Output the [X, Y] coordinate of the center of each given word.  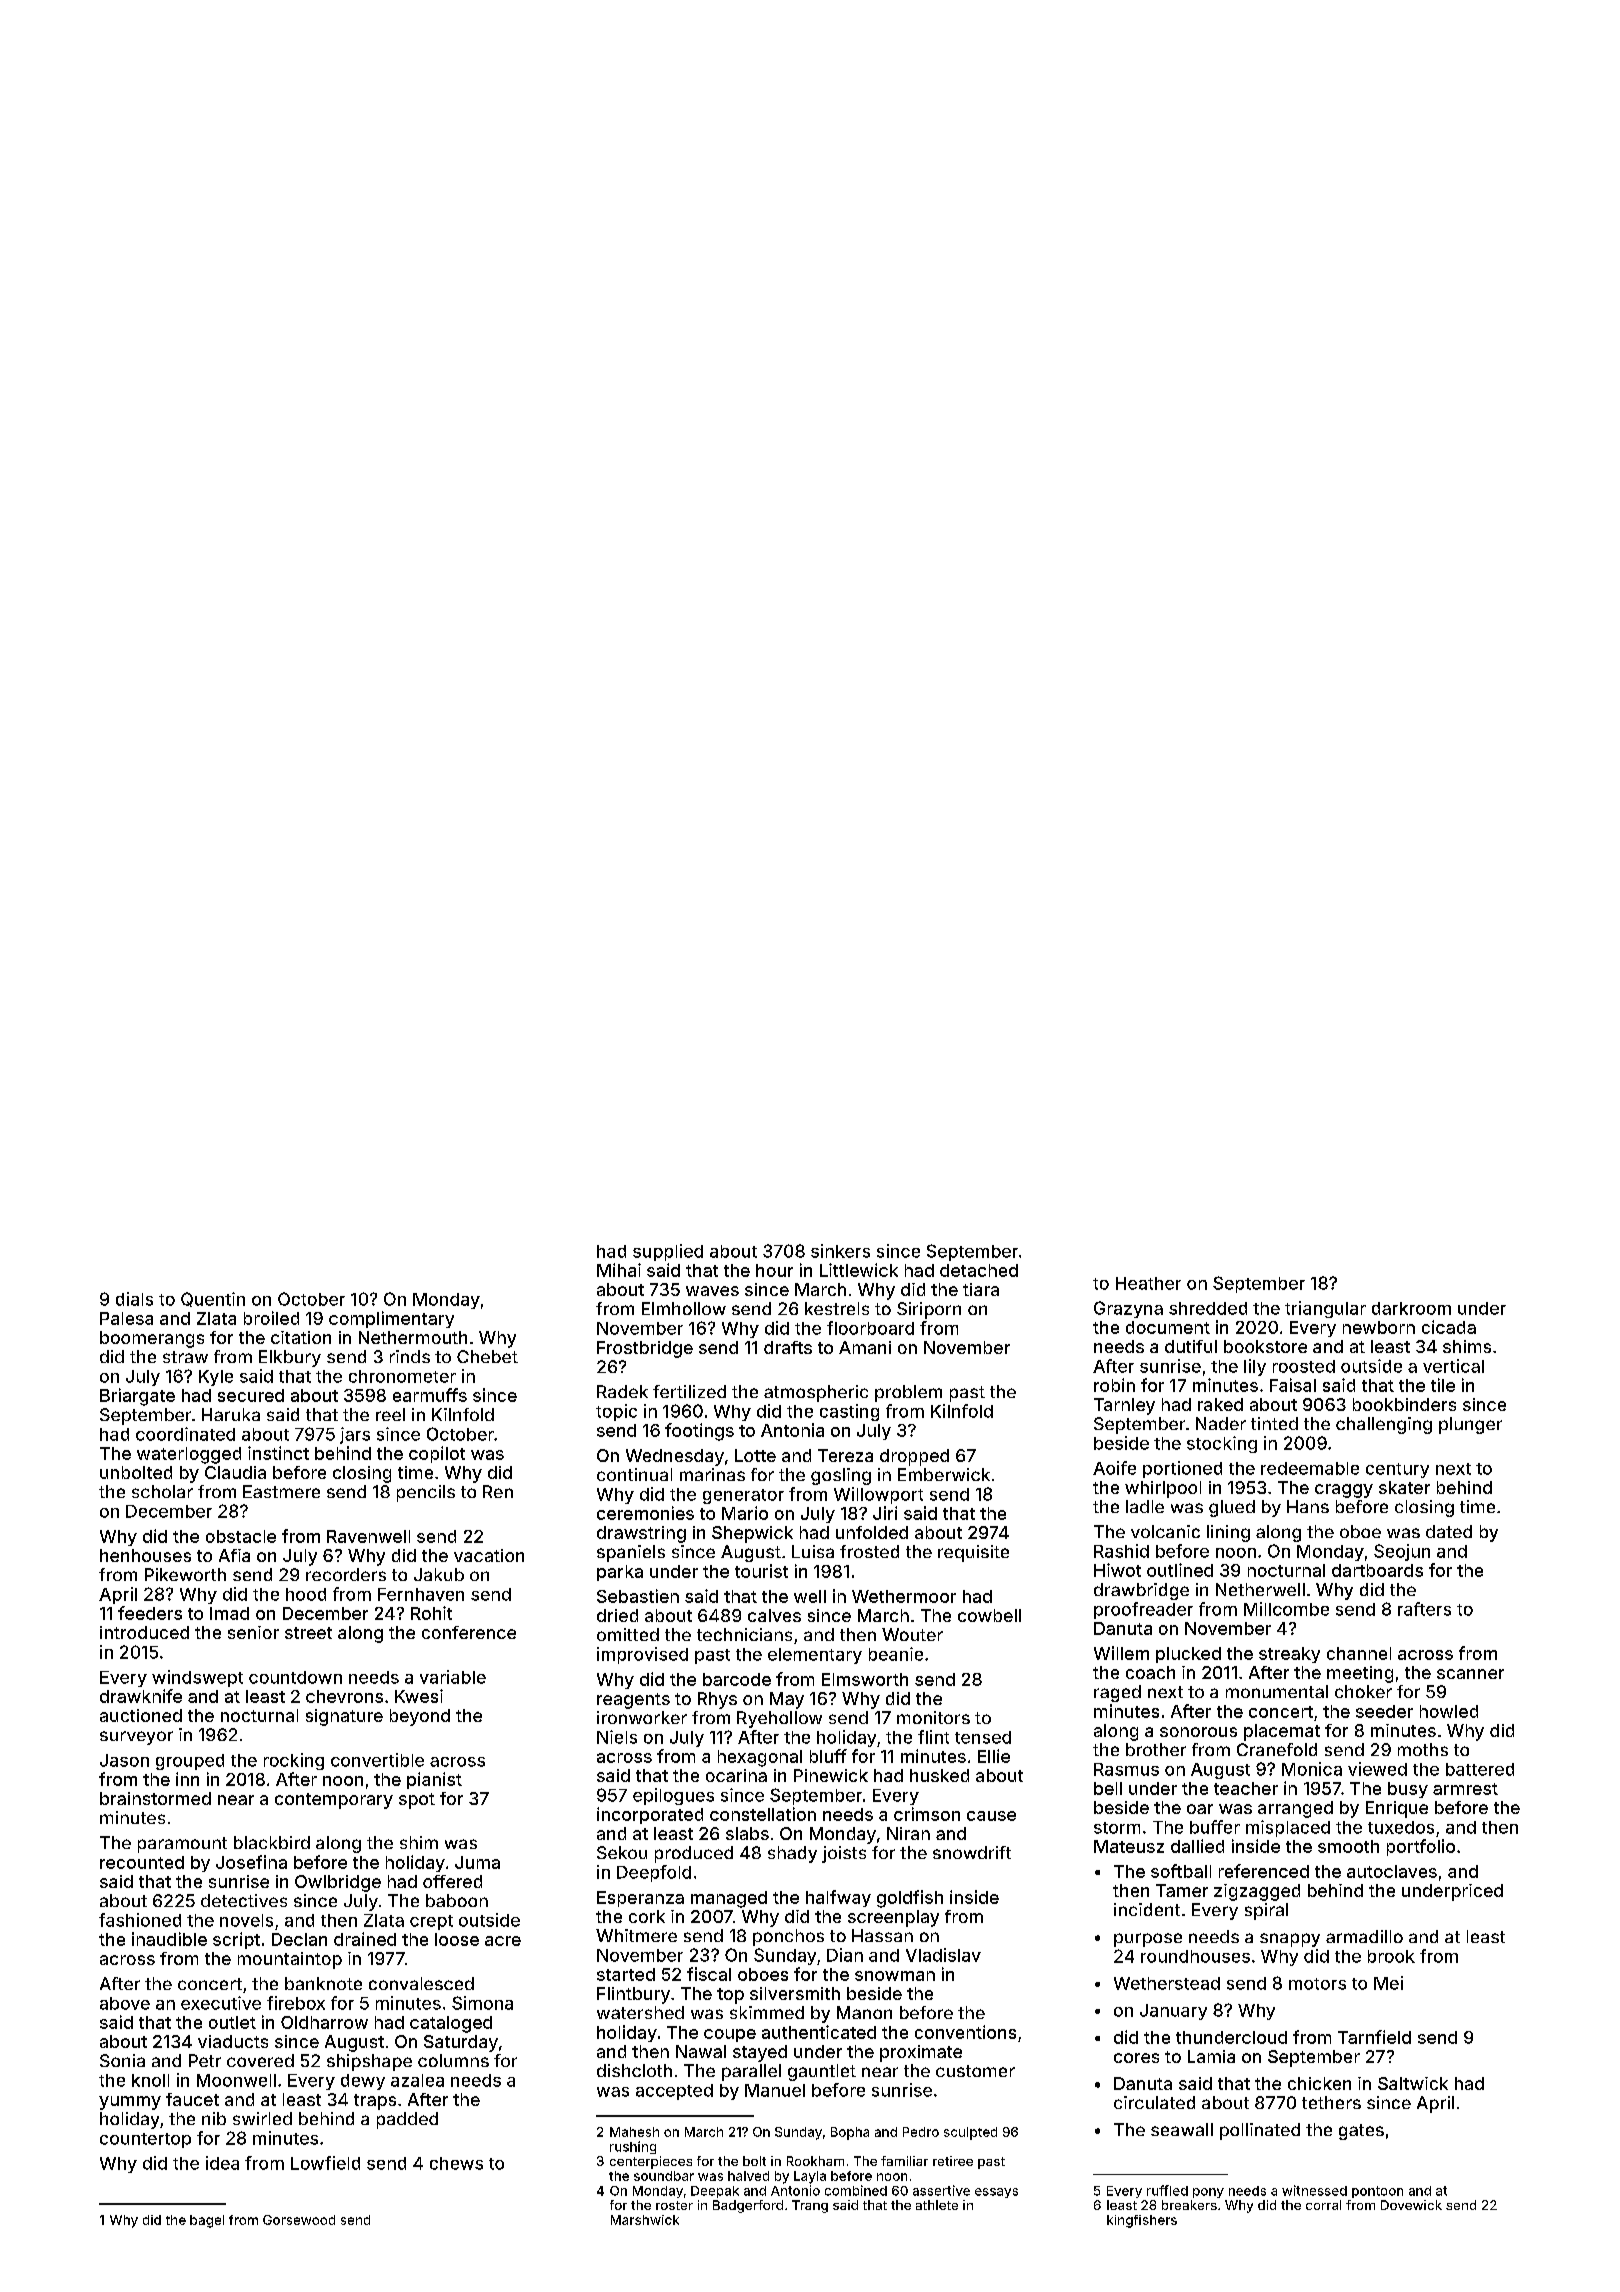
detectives [244, 1900]
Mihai [619, 1270]
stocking [1222, 1444]
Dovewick [1411, 2205]
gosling [841, 1476]
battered [1480, 1769]
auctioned [141, 1715]
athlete [937, 2205]
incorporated [650, 1815]
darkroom [1411, 1308]
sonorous [1198, 1732]
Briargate [137, 1397]
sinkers [840, 1251]
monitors [933, 1717]
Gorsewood [299, 2220]
